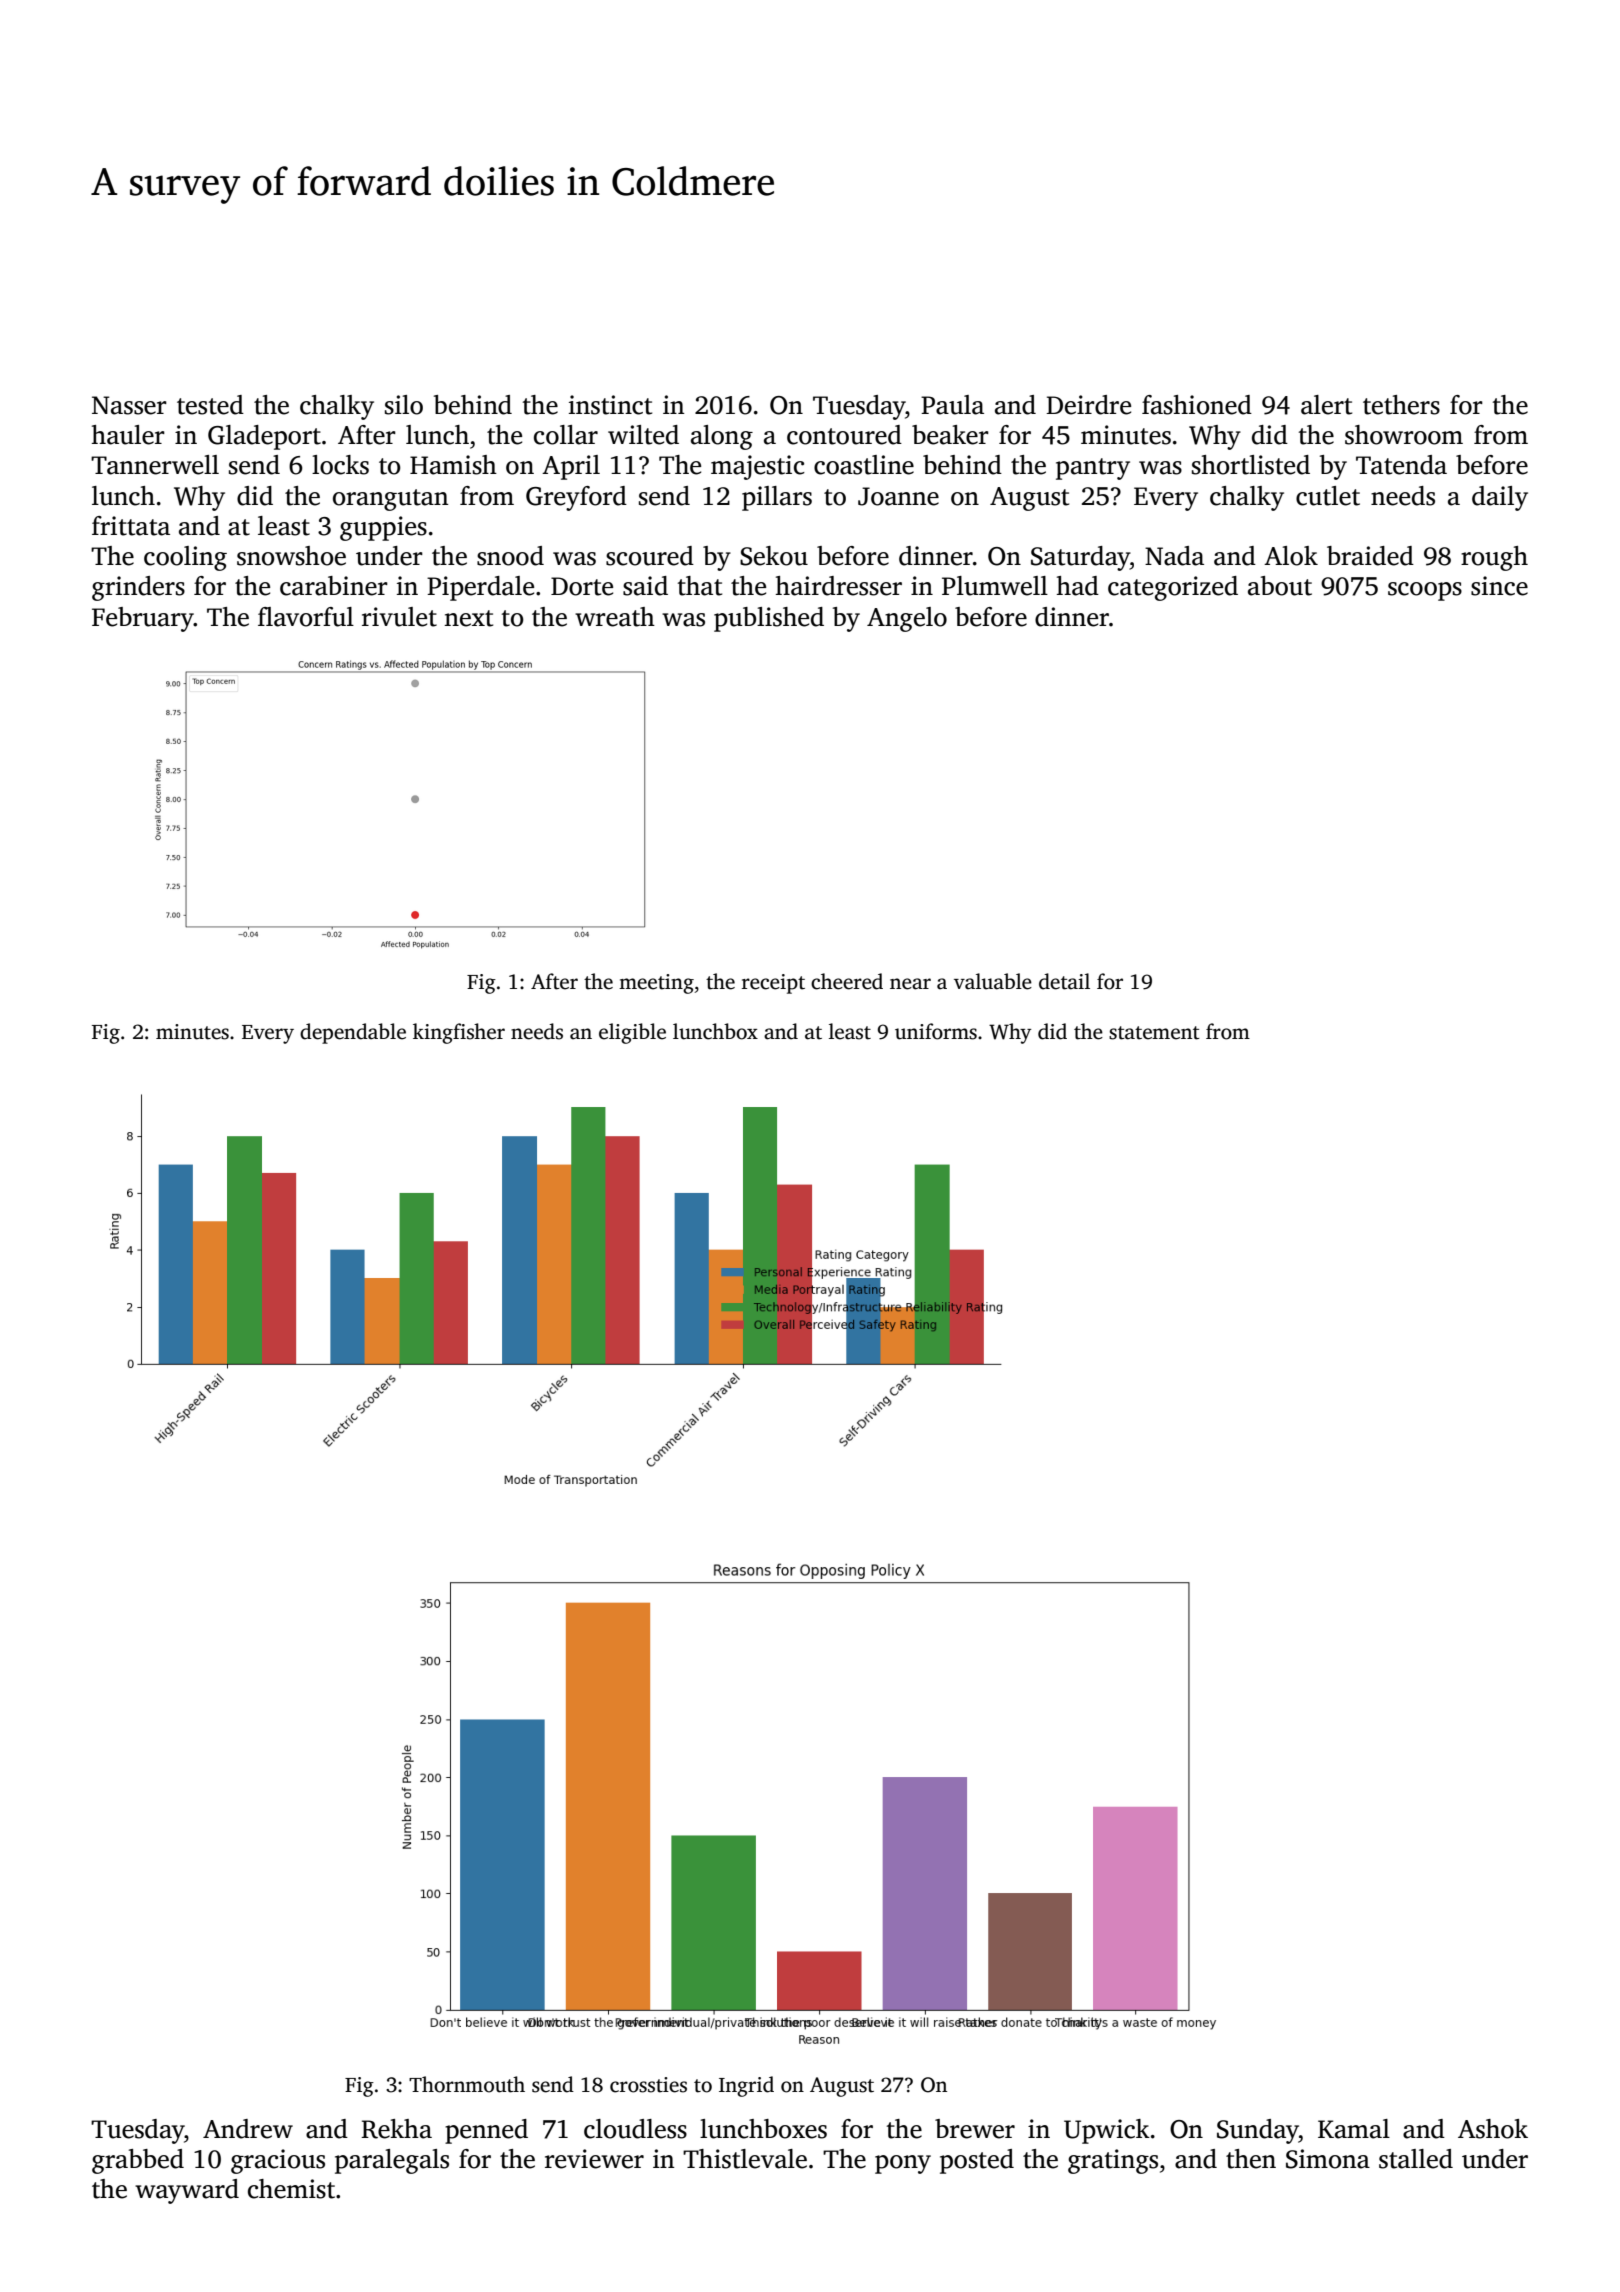 This image has height=2292, width=1620. What do you see at coordinates (907, 619) in the image?
I see `Angelo` at bounding box center [907, 619].
